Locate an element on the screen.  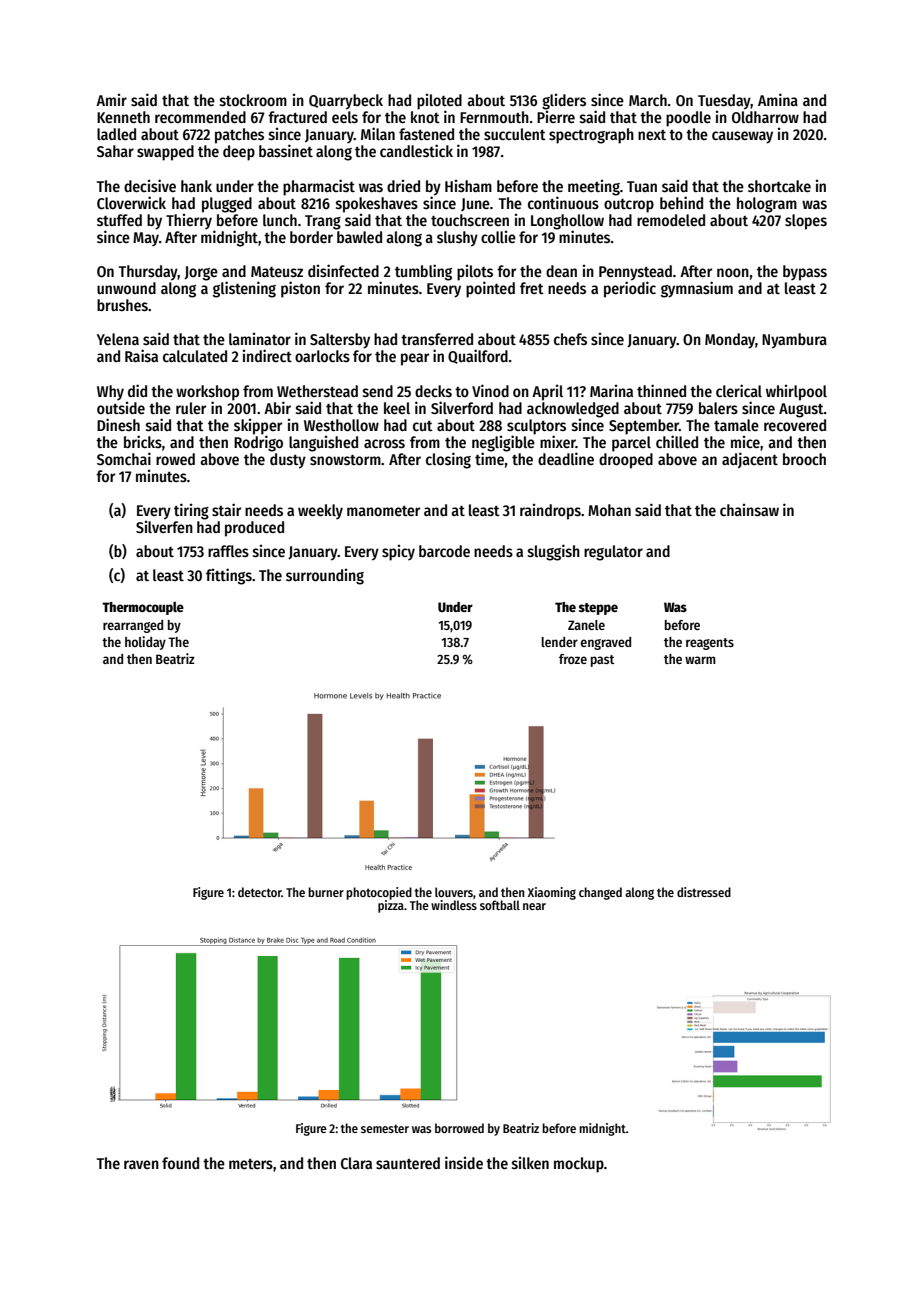
behind is located at coordinates (681, 202).
